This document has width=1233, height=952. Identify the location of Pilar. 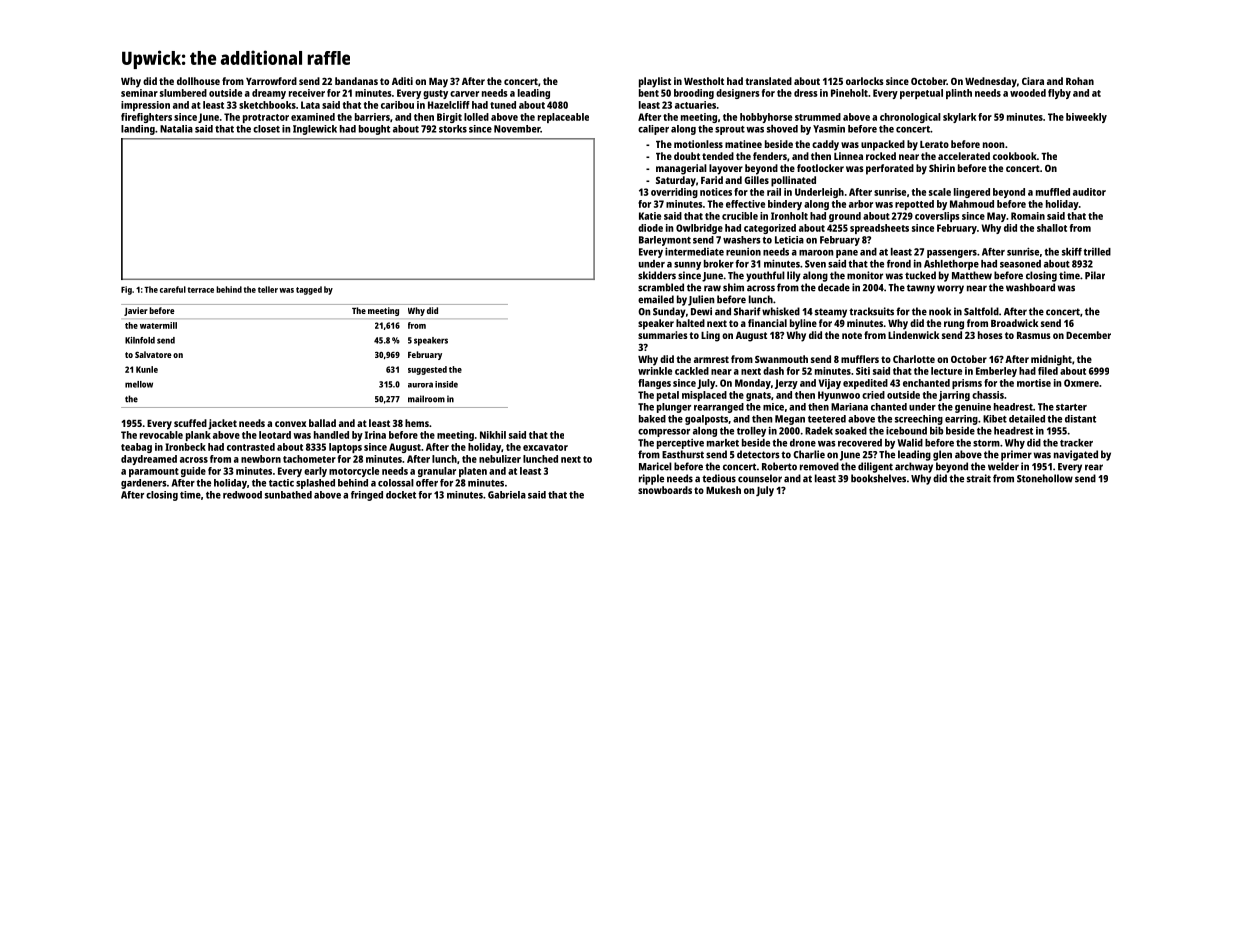
(1095, 275).
